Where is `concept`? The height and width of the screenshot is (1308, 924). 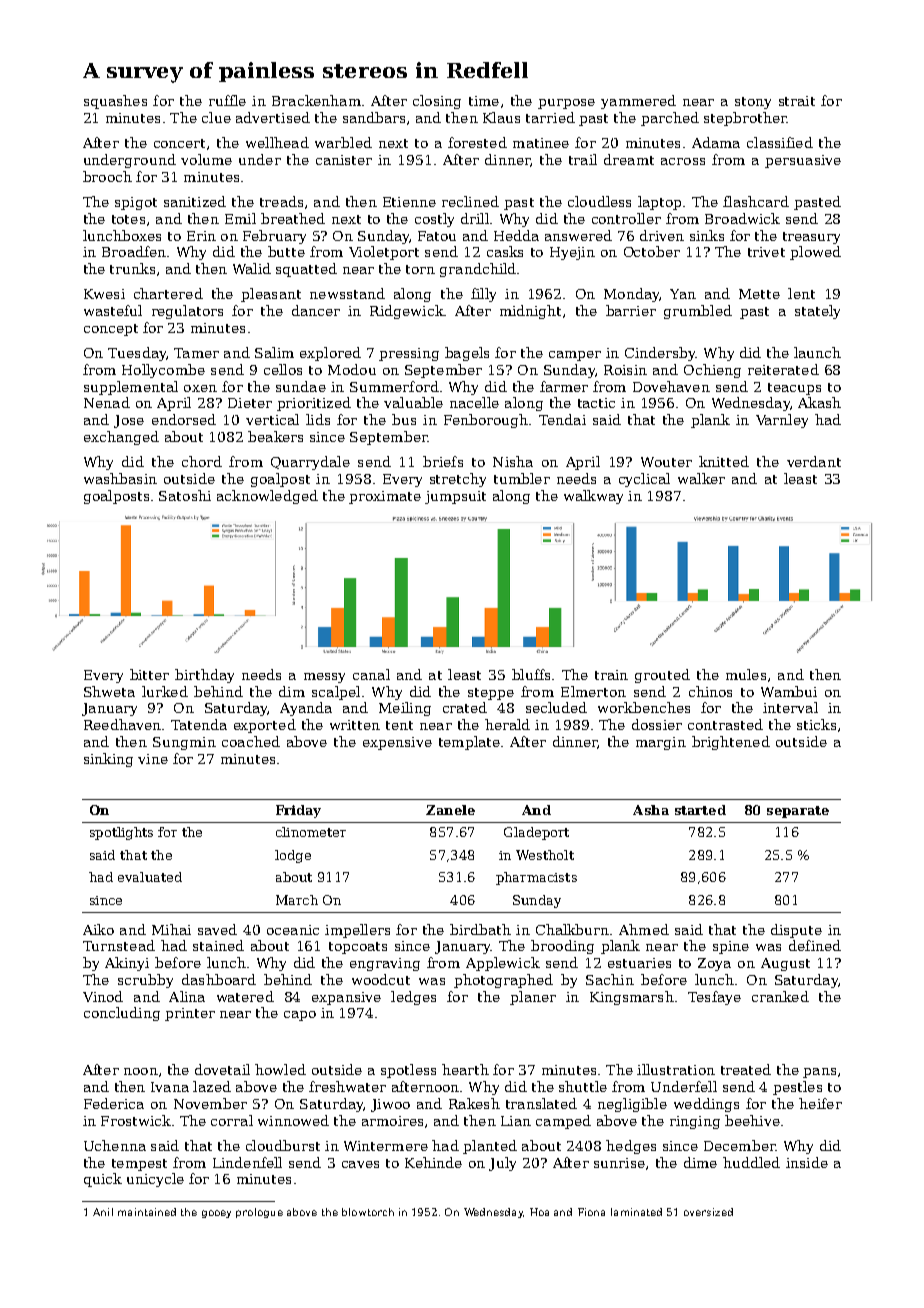 concept is located at coordinates (111, 330).
